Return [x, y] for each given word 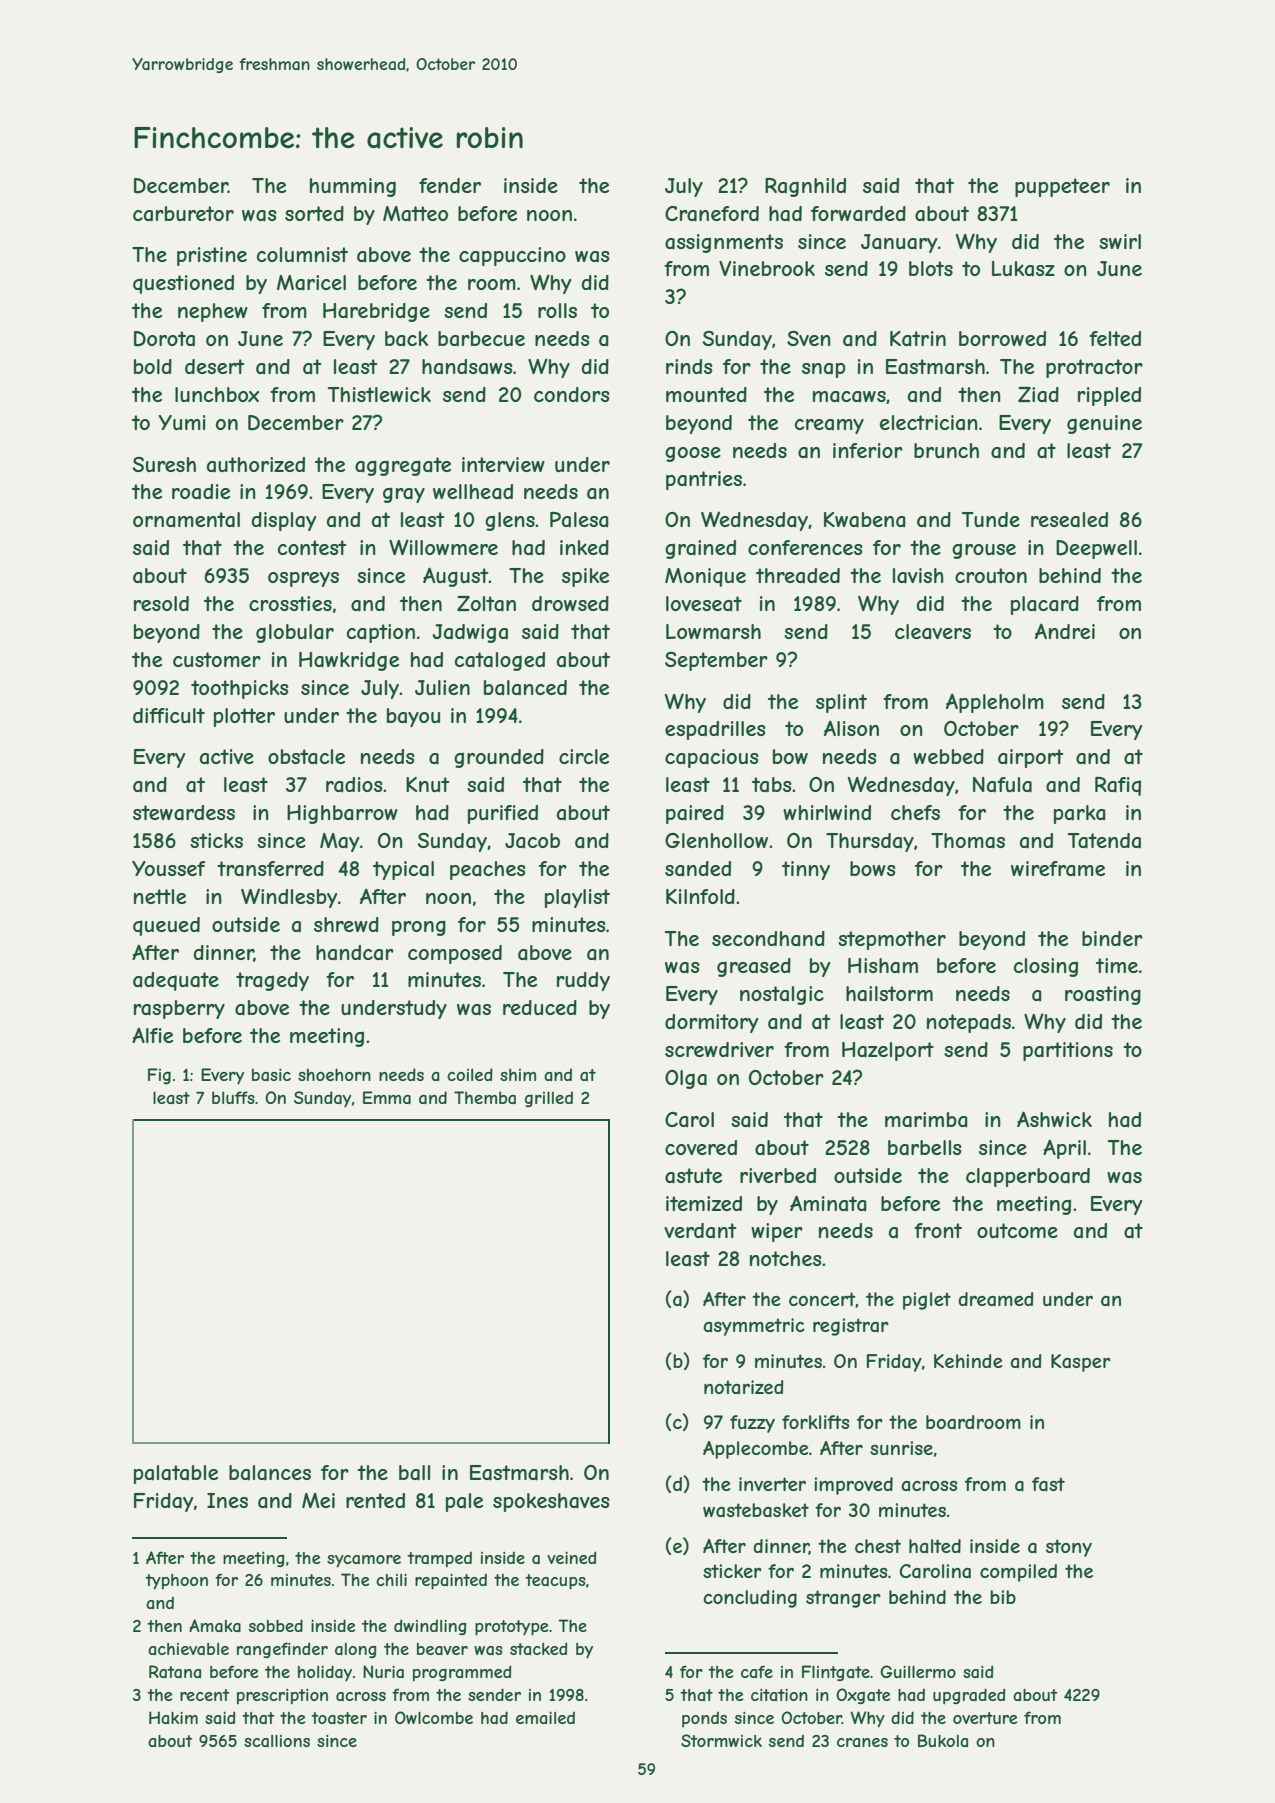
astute [693, 1176]
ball [414, 1473]
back [406, 338]
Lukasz [1023, 269]
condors [572, 394]
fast [1048, 1484]
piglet [927, 1301]
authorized [256, 465]
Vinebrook [767, 268]
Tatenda [1104, 841]
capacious [712, 758]
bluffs [233, 1097]
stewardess [184, 813]
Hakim [173, 1717]
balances [270, 1473]
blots [931, 268]
